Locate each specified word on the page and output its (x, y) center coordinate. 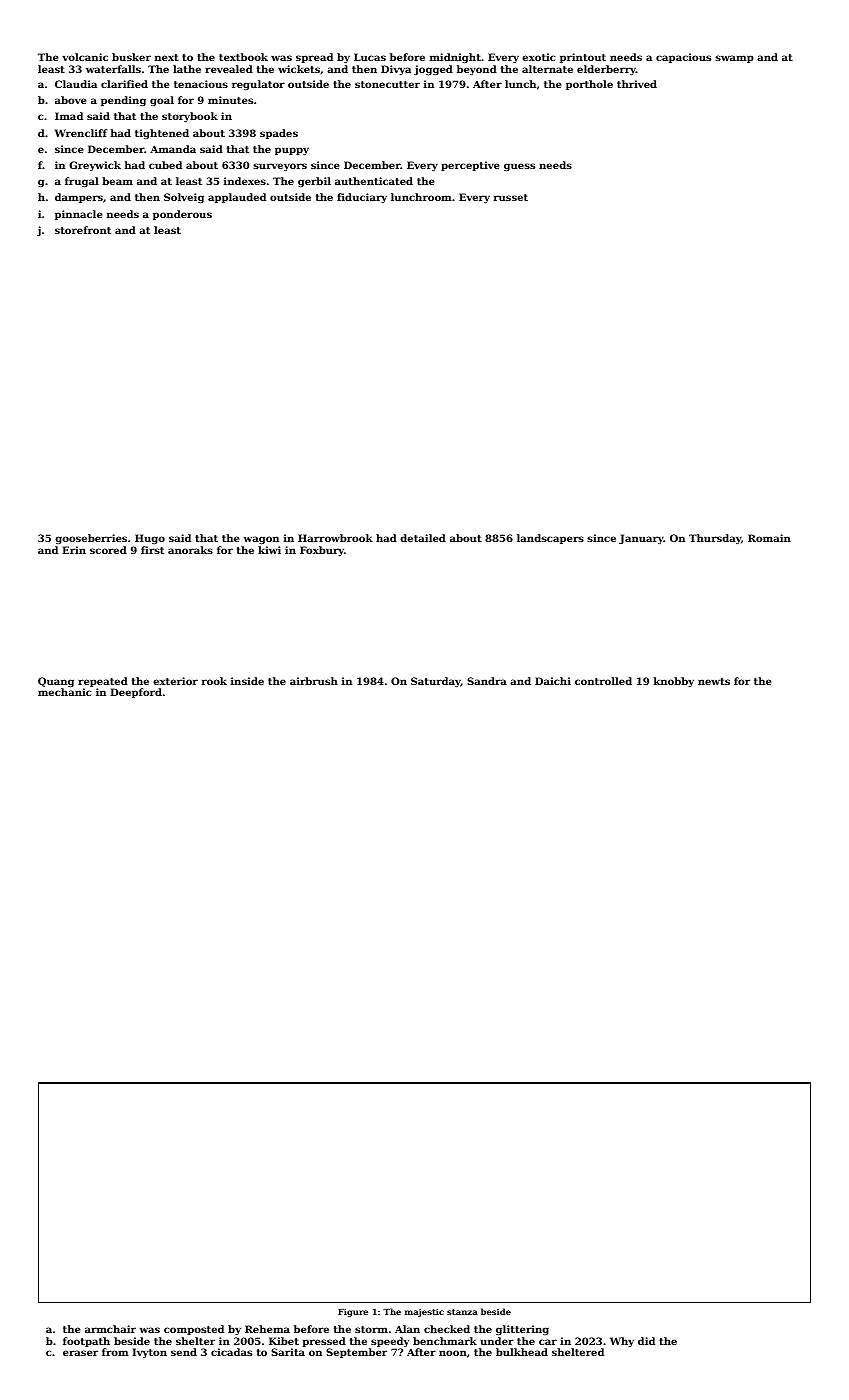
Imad (69, 116)
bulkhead (522, 1352)
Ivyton (149, 1353)
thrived (637, 84)
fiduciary (362, 198)
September (356, 1353)
